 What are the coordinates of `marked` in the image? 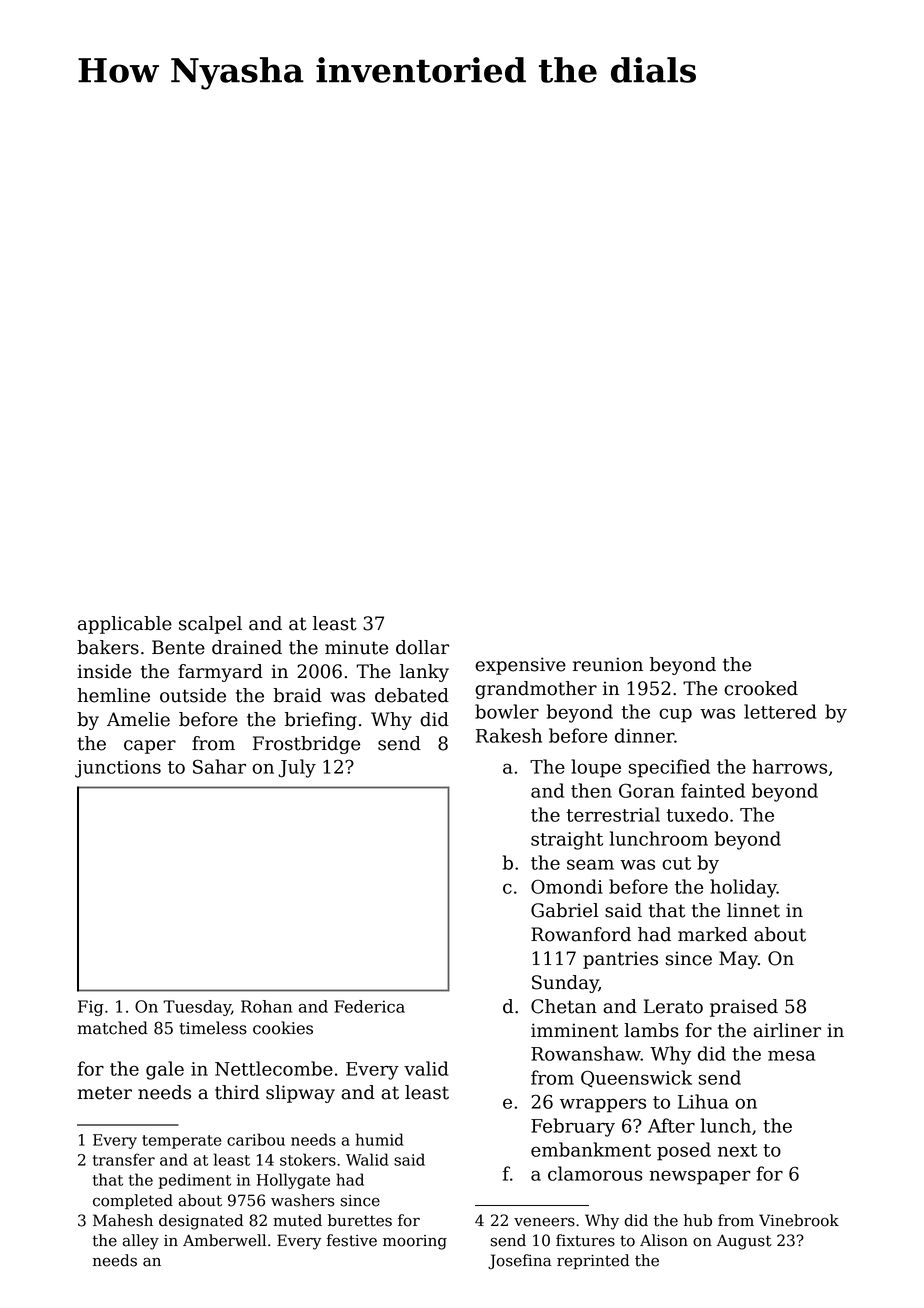 It's located at (713, 934).
